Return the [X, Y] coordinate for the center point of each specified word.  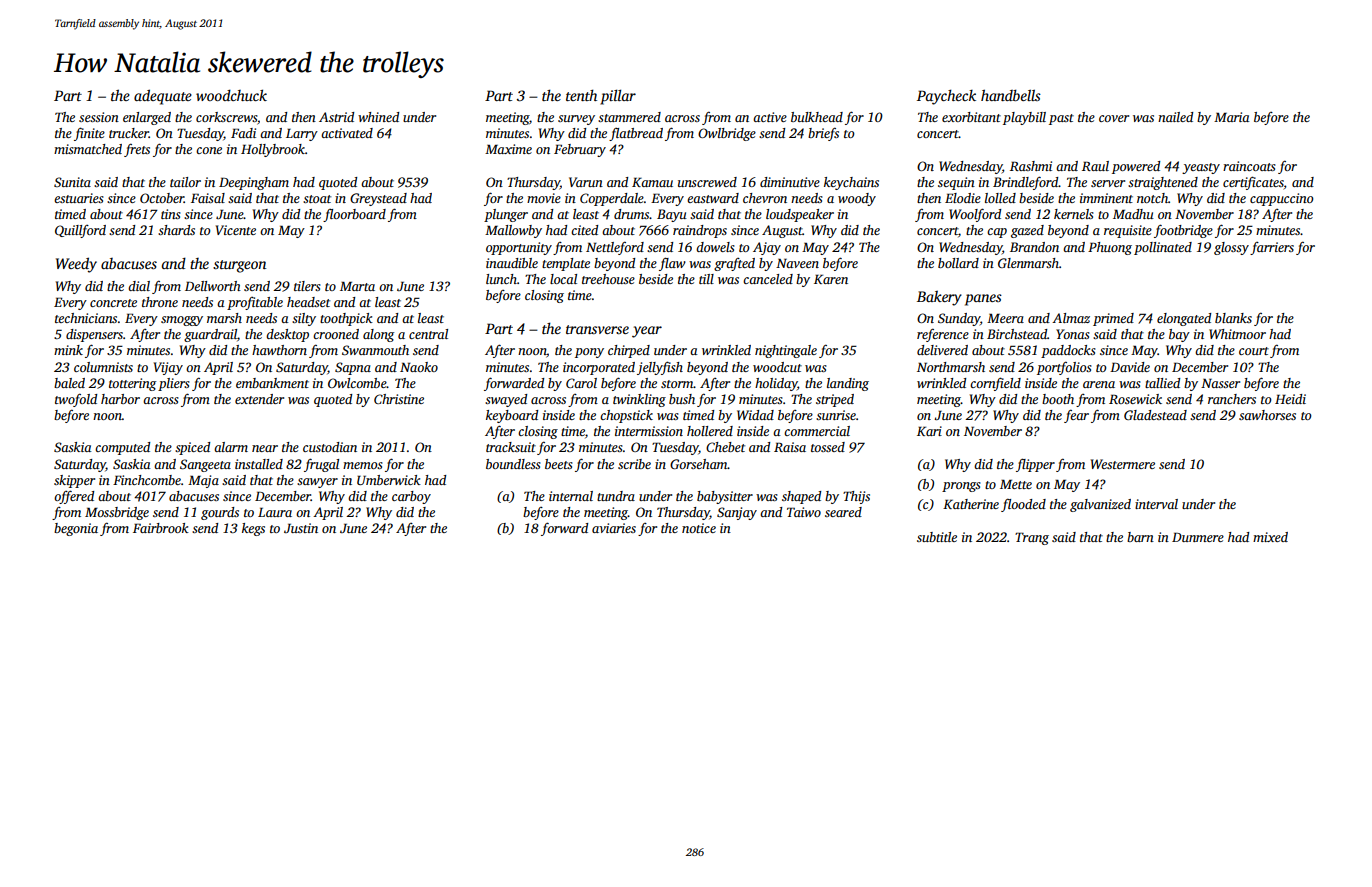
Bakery [939, 298]
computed [122, 448]
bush [682, 399]
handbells [1011, 95]
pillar [618, 97]
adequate [163, 97]
